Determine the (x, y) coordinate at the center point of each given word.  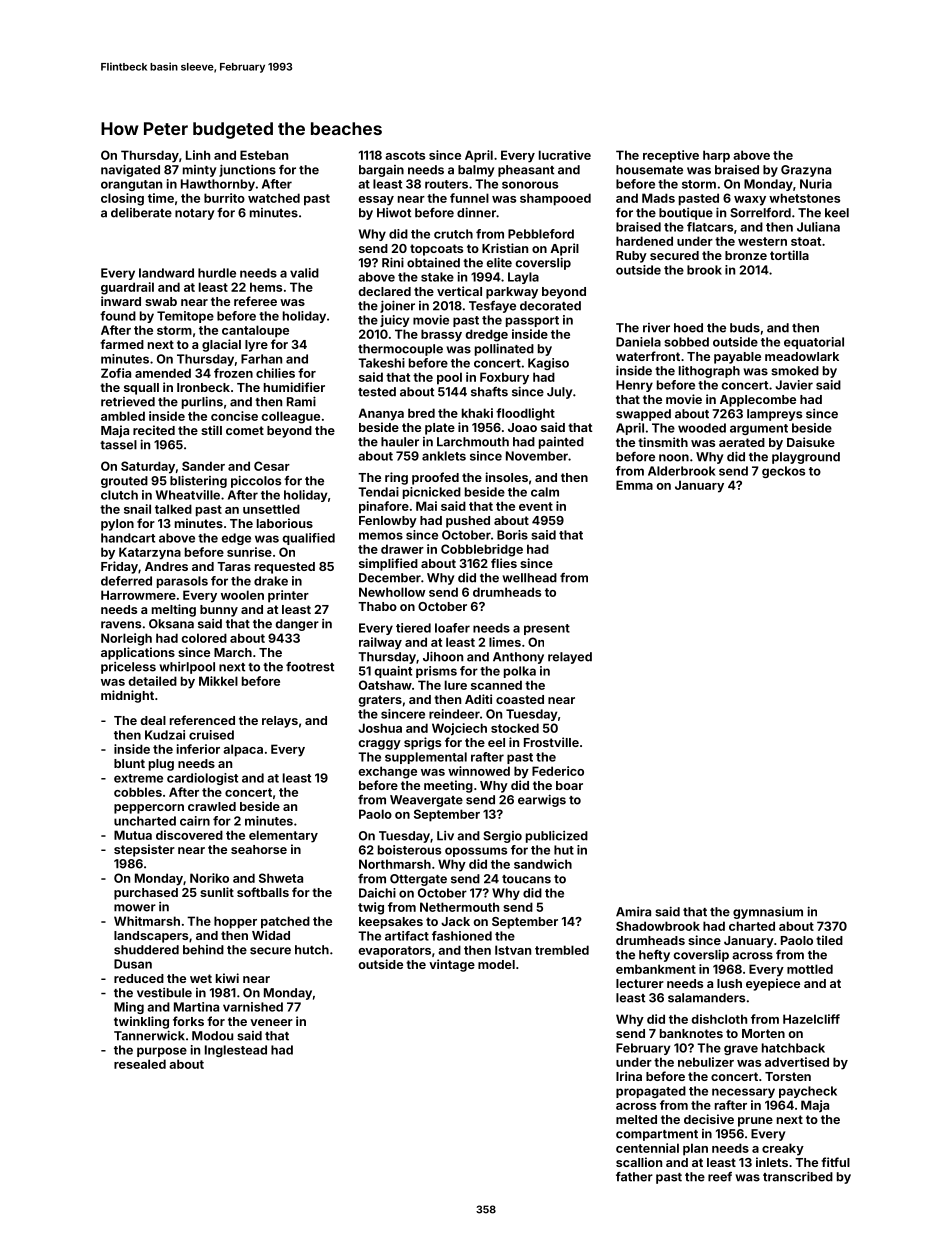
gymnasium (768, 913)
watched (274, 198)
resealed (140, 1064)
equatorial (814, 343)
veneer (271, 1022)
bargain (381, 171)
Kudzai (165, 735)
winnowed (479, 771)
